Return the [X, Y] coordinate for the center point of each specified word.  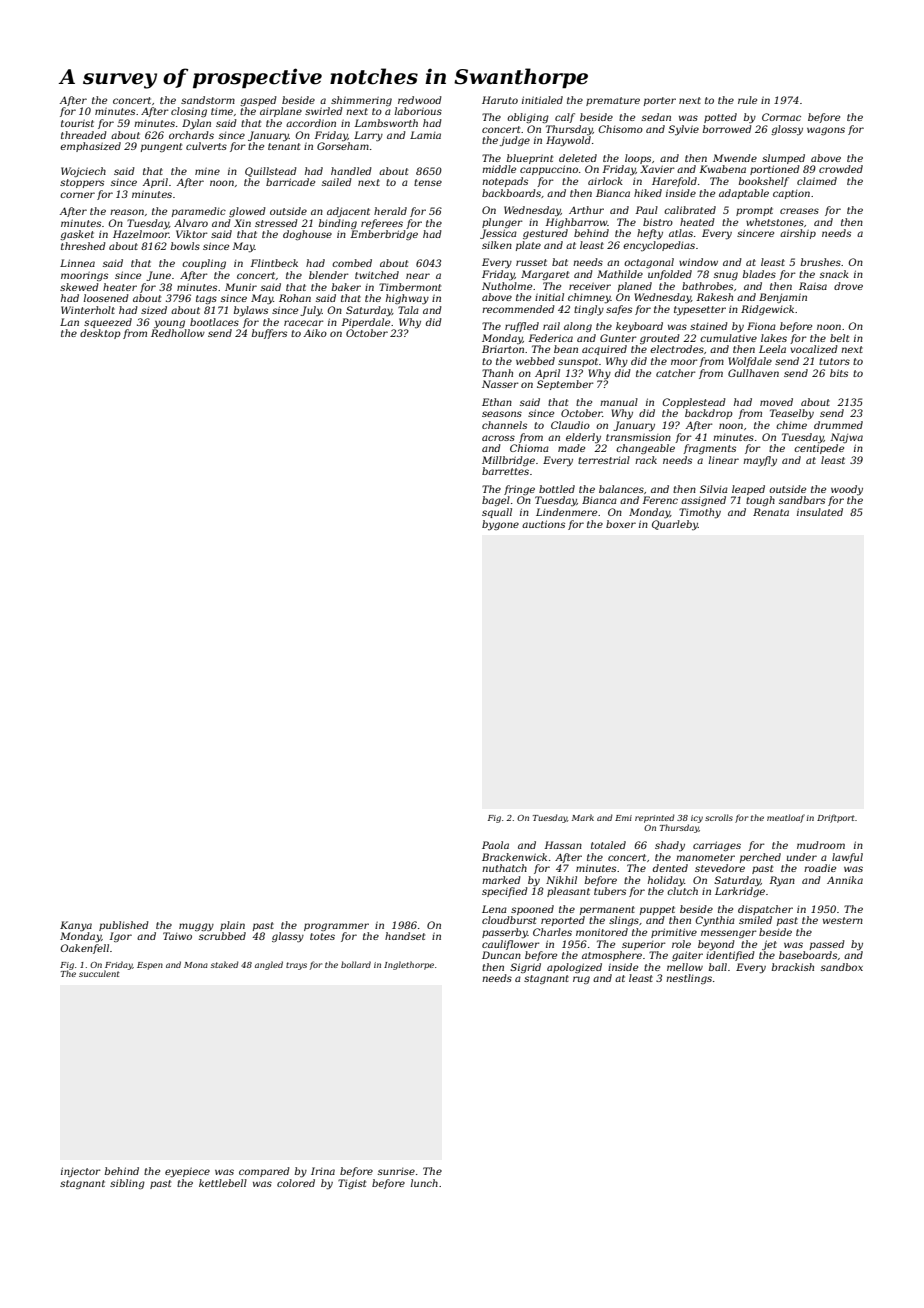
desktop [100, 334]
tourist [77, 123]
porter [660, 101]
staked [225, 964]
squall [497, 513]
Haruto [500, 100]
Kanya [76, 926]
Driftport [836, 818]
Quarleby [675, 525]
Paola [495, 845]
